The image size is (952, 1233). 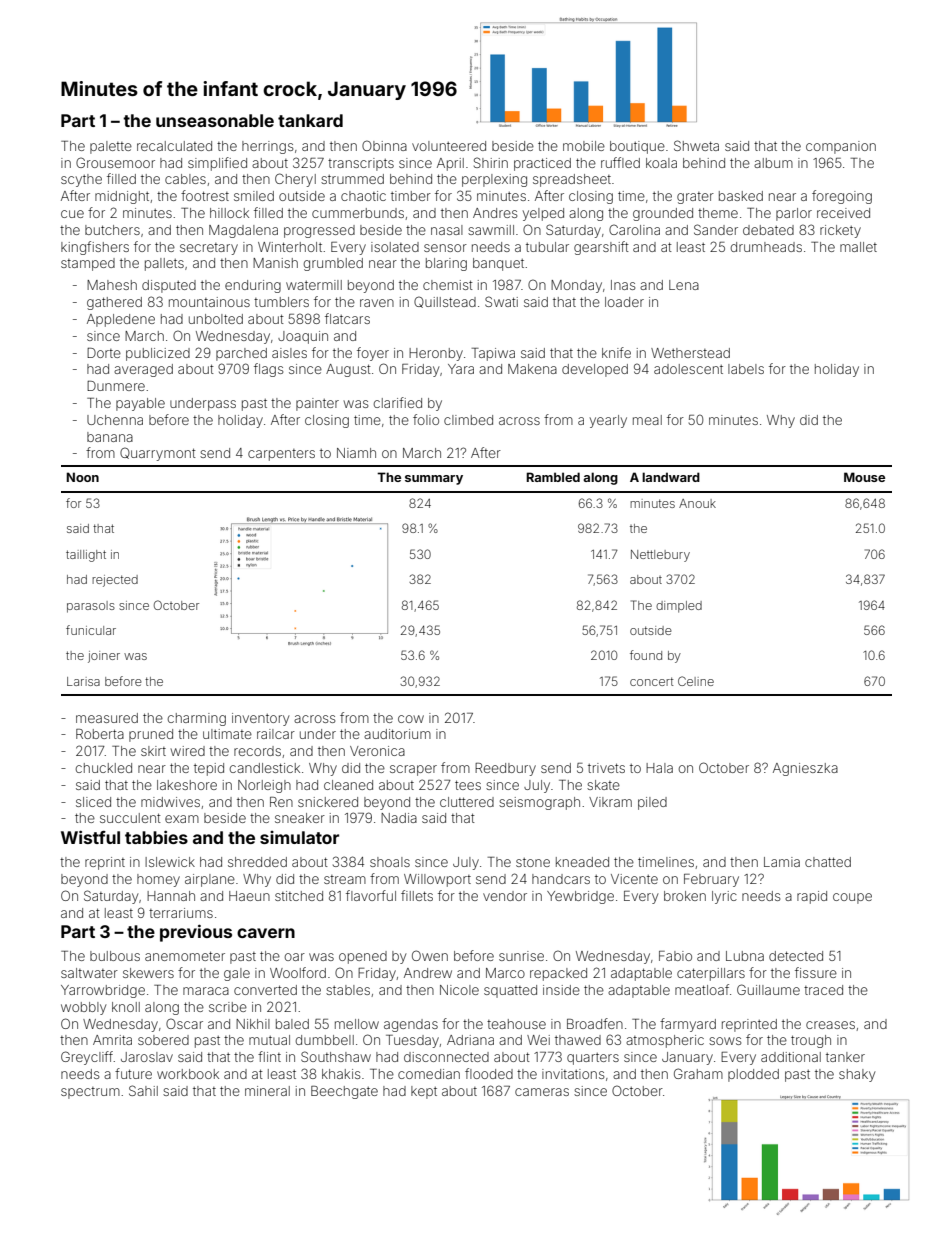 I want to click on lyric, so click(x=724, y=897).
